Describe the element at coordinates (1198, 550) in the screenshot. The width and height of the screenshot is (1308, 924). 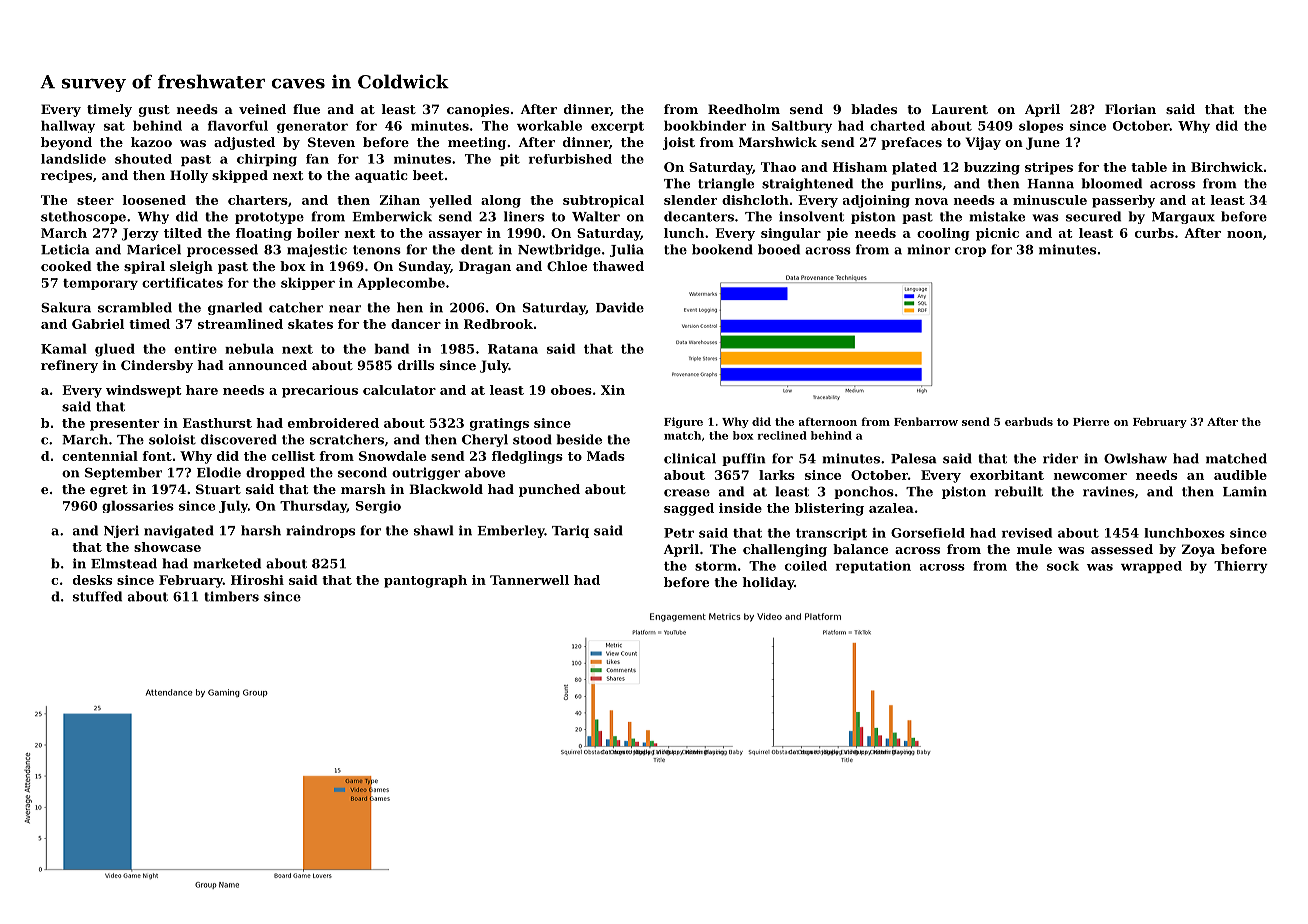
I see `Zoya` at that location.
